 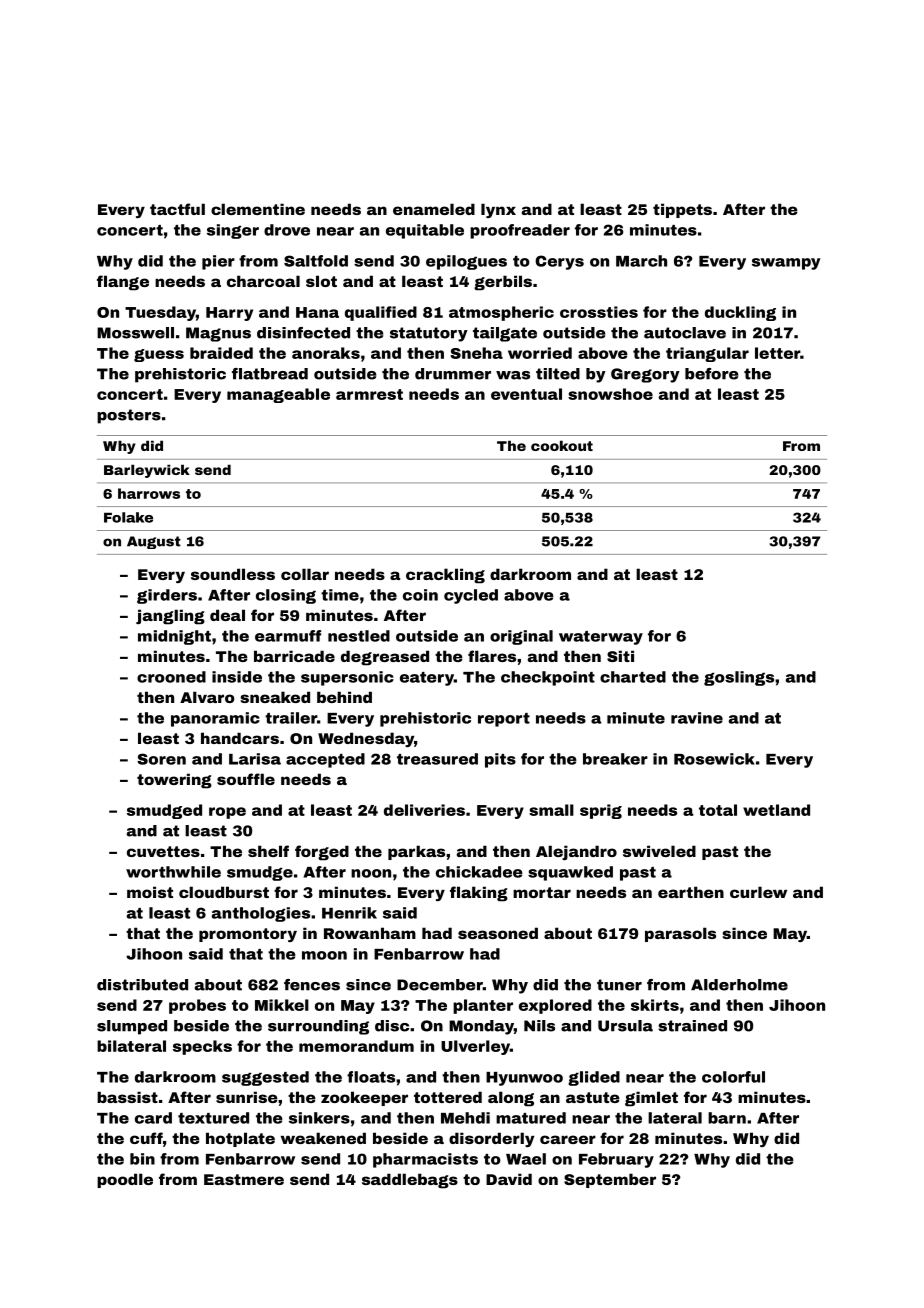 What do you see at coordinates (125, 1180) in the image?
I see `poodle` at bounding box center [125, 1180].
